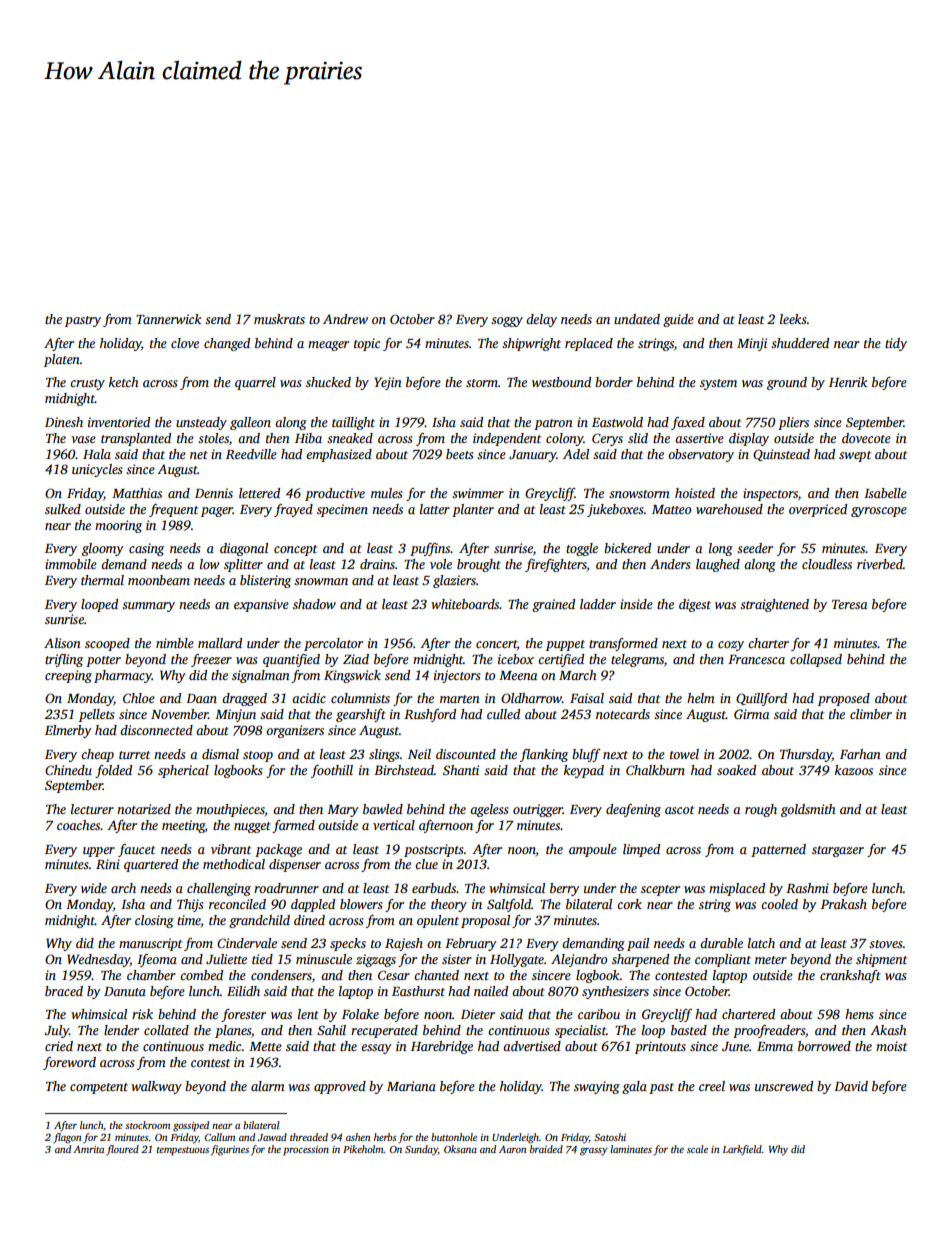  I want to click on Amrita, so click(88, 1149).
